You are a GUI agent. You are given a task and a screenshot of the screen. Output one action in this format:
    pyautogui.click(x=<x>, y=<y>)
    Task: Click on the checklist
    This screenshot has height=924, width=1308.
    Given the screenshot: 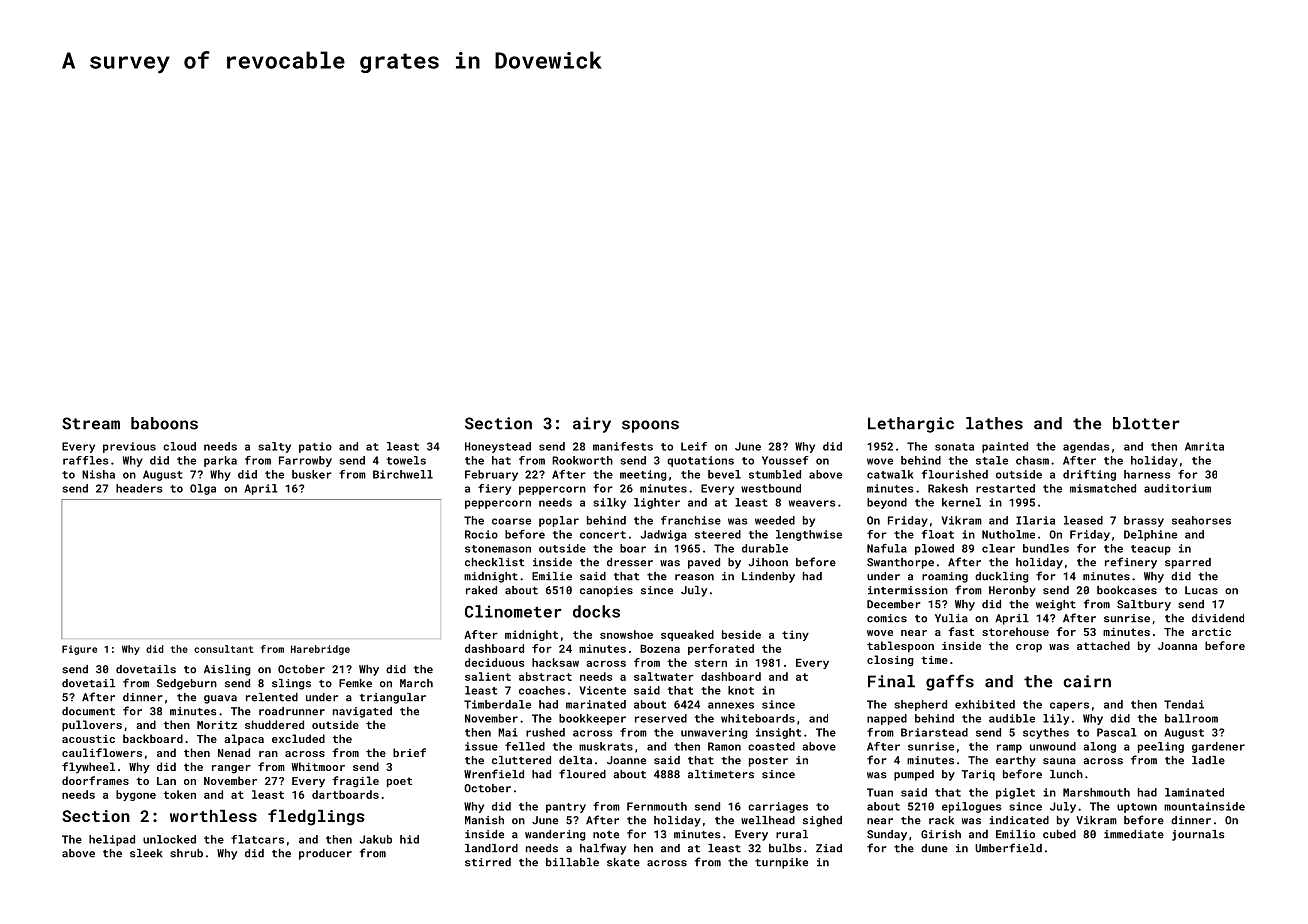 What is the action you would take?
    pyautogui.click(x=494, y=562)
